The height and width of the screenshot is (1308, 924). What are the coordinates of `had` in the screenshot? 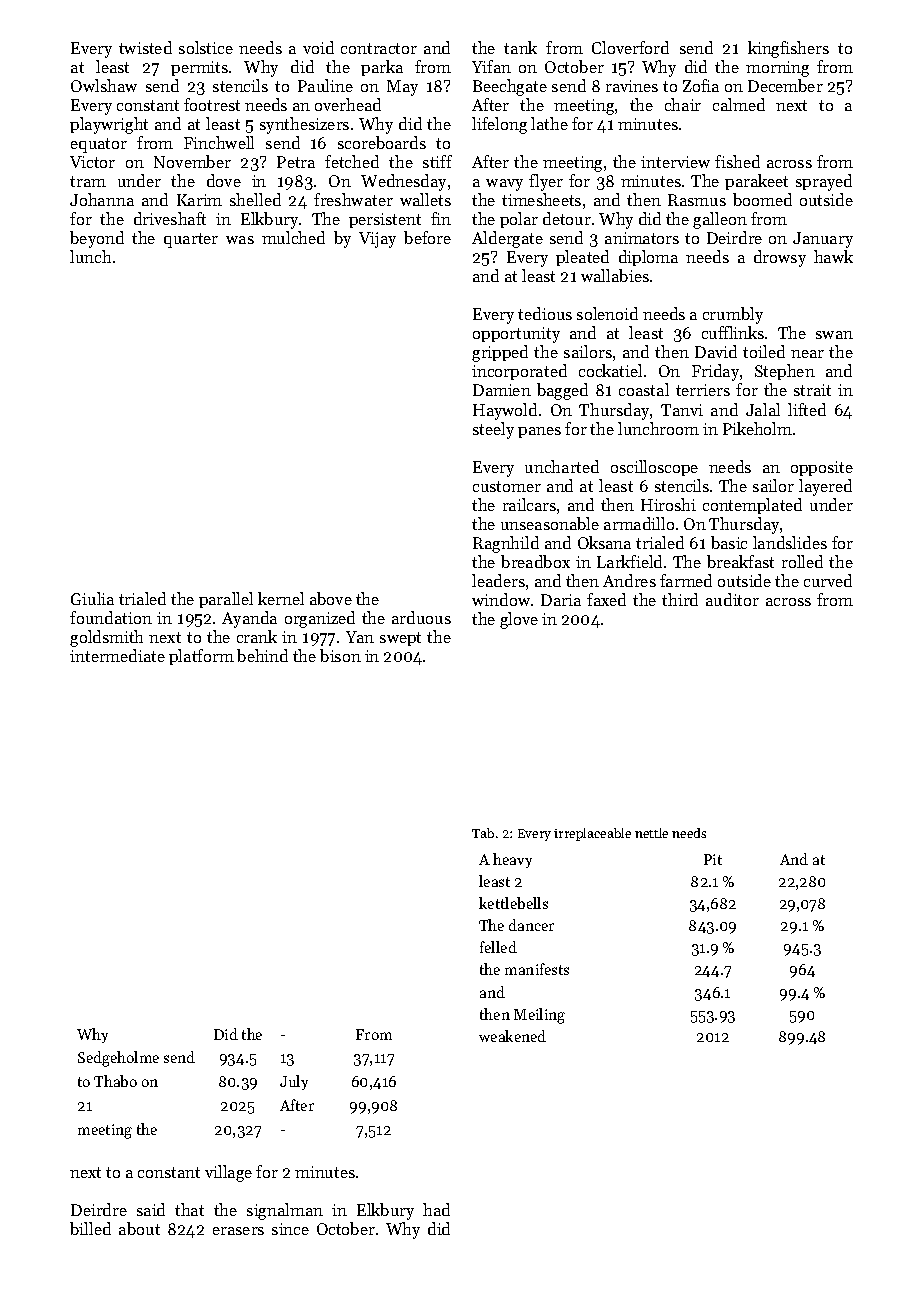 It's located at (436, 1209).
